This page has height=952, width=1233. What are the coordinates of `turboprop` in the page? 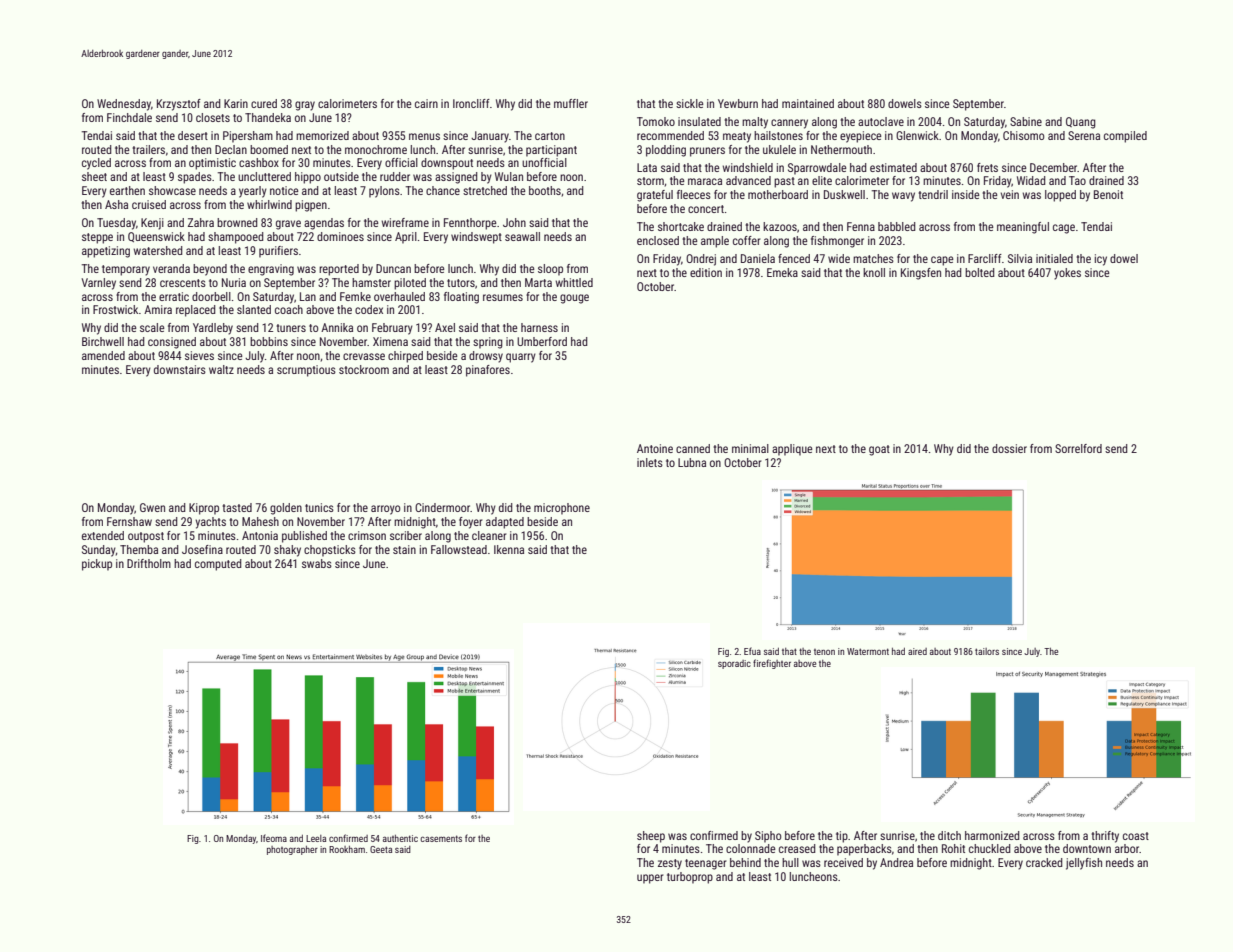 It's located at (690, 878).
